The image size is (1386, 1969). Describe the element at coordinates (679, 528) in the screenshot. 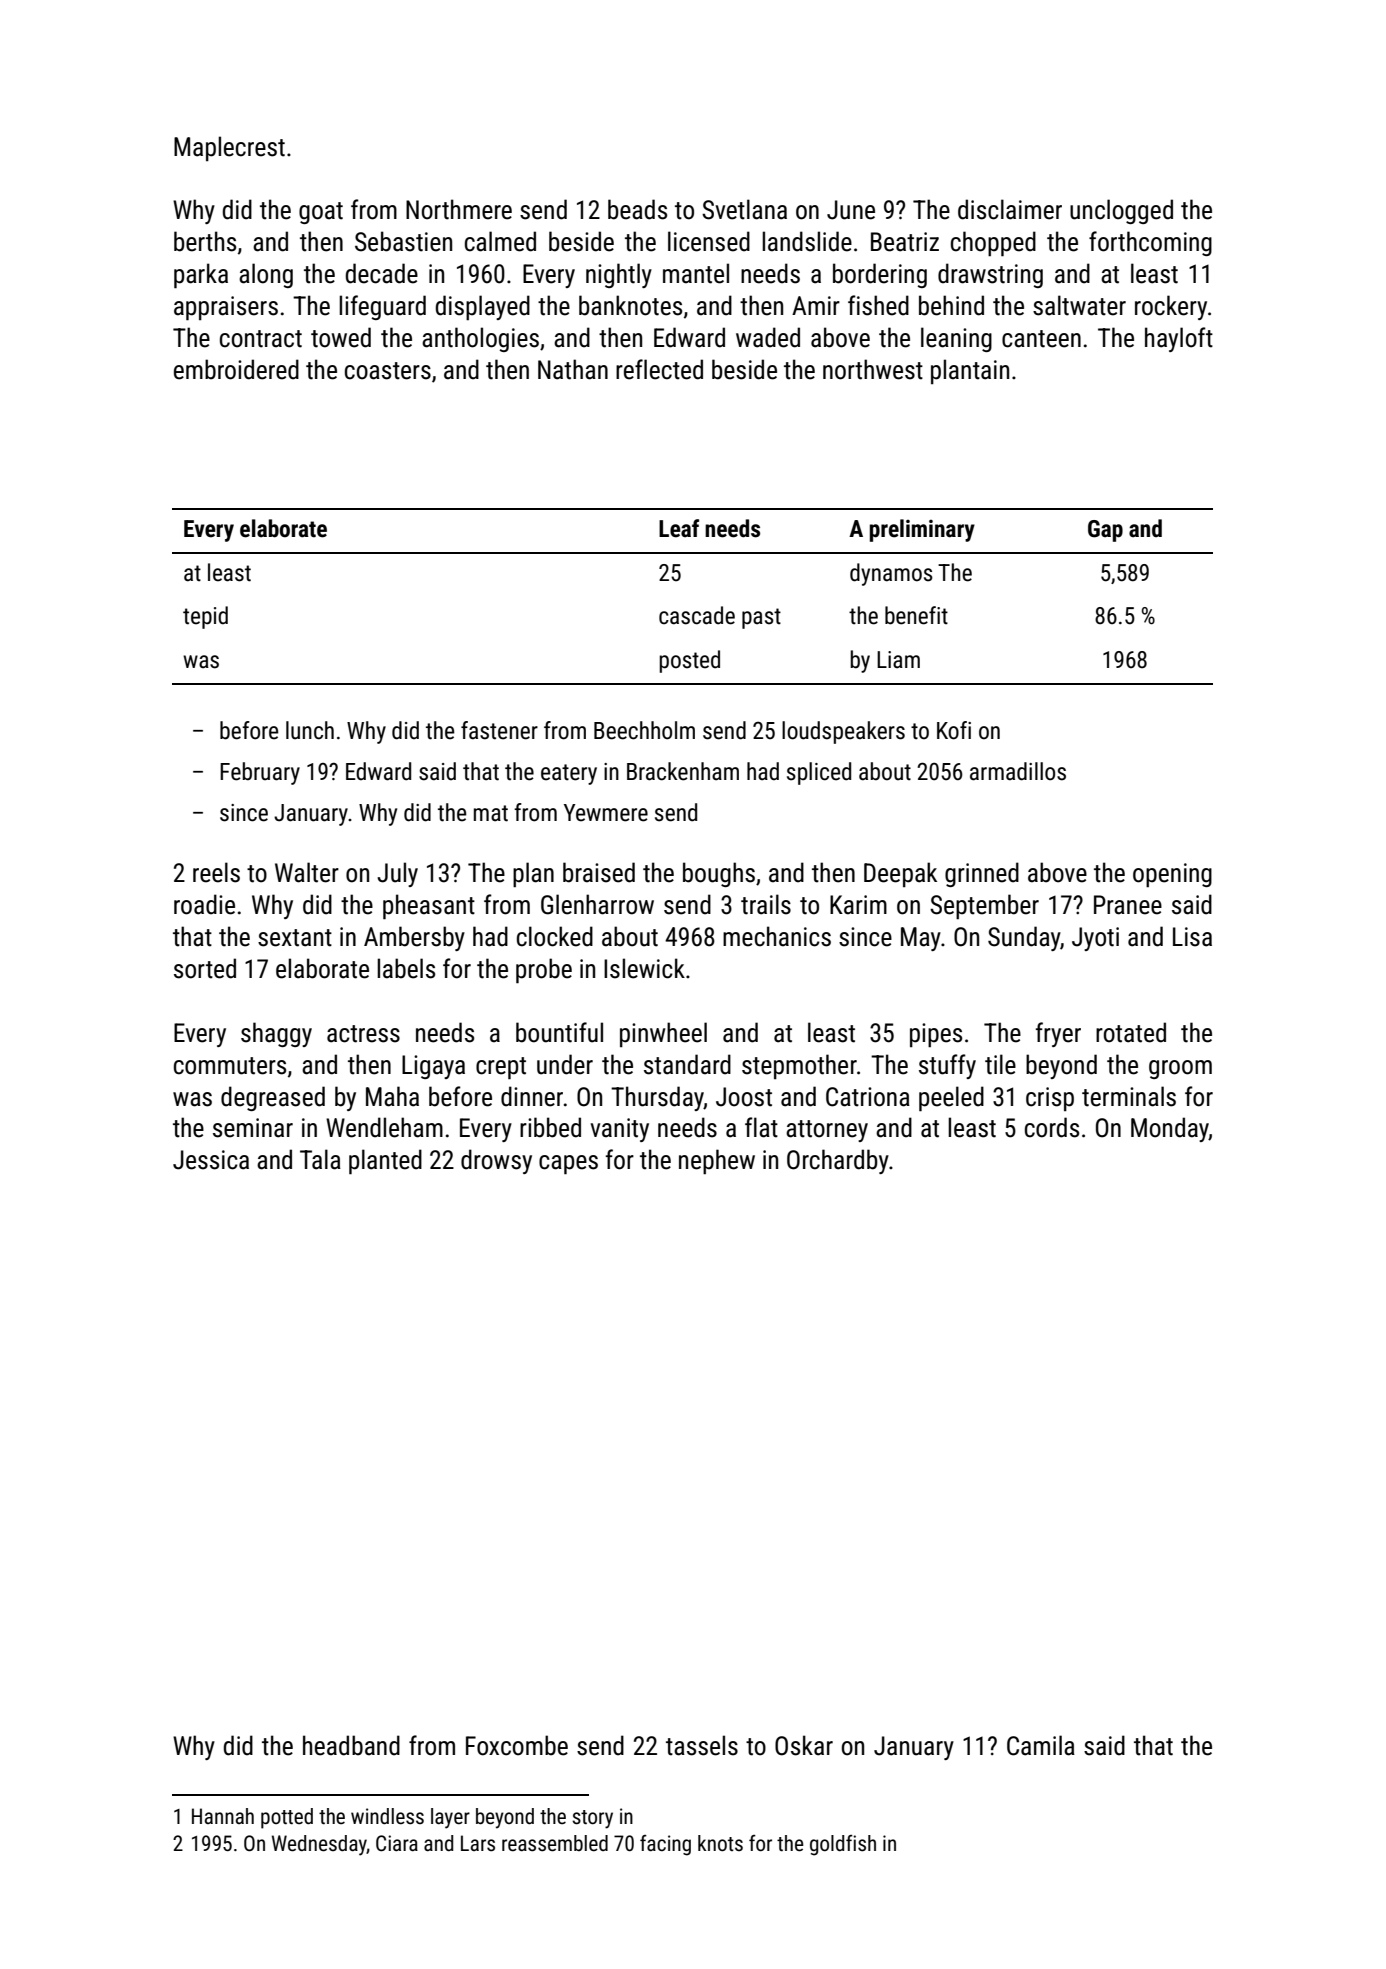

I see `Leaf` at that location.
